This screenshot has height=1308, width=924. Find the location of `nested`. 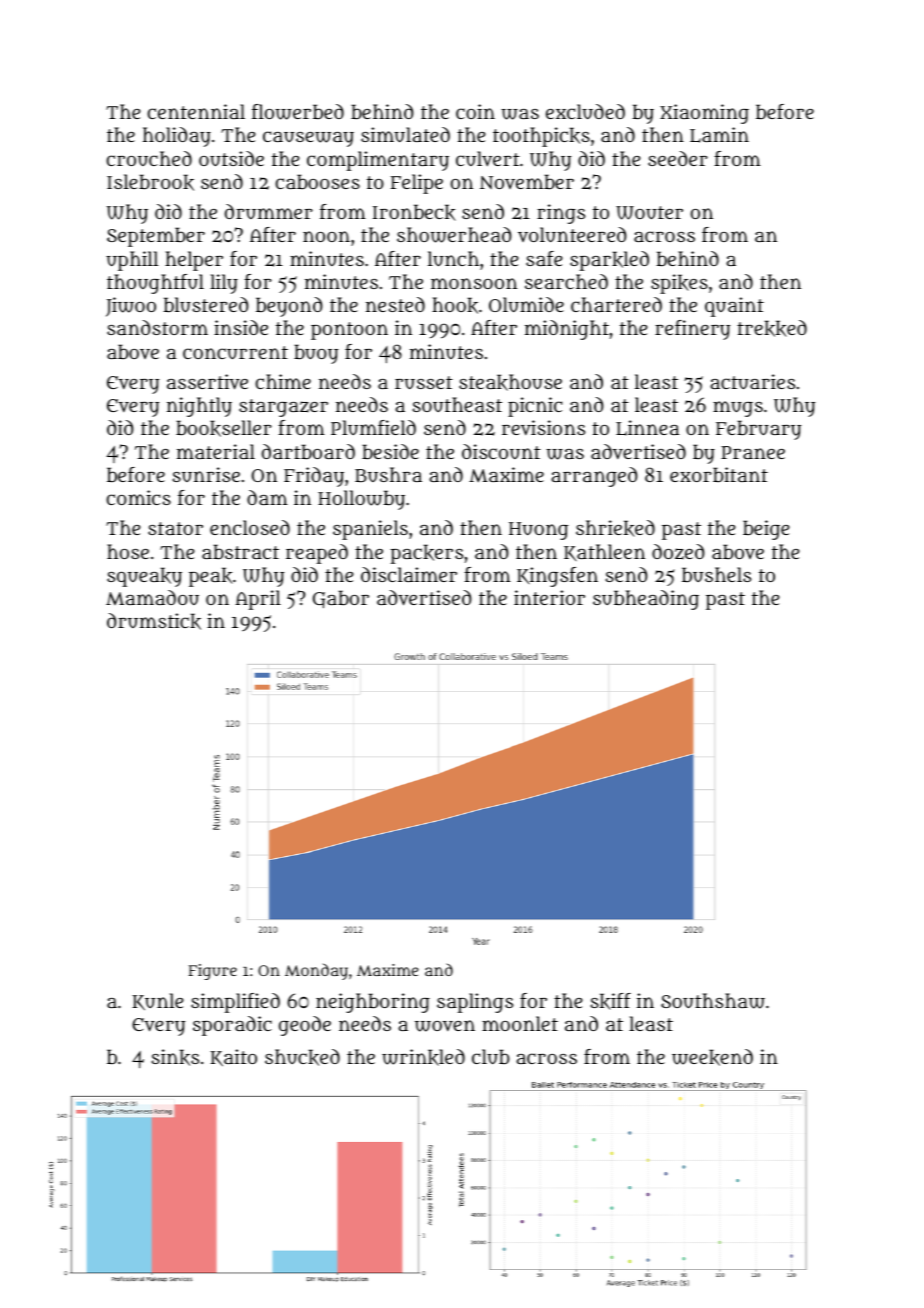

nested is located at coordinates (395, 304).
